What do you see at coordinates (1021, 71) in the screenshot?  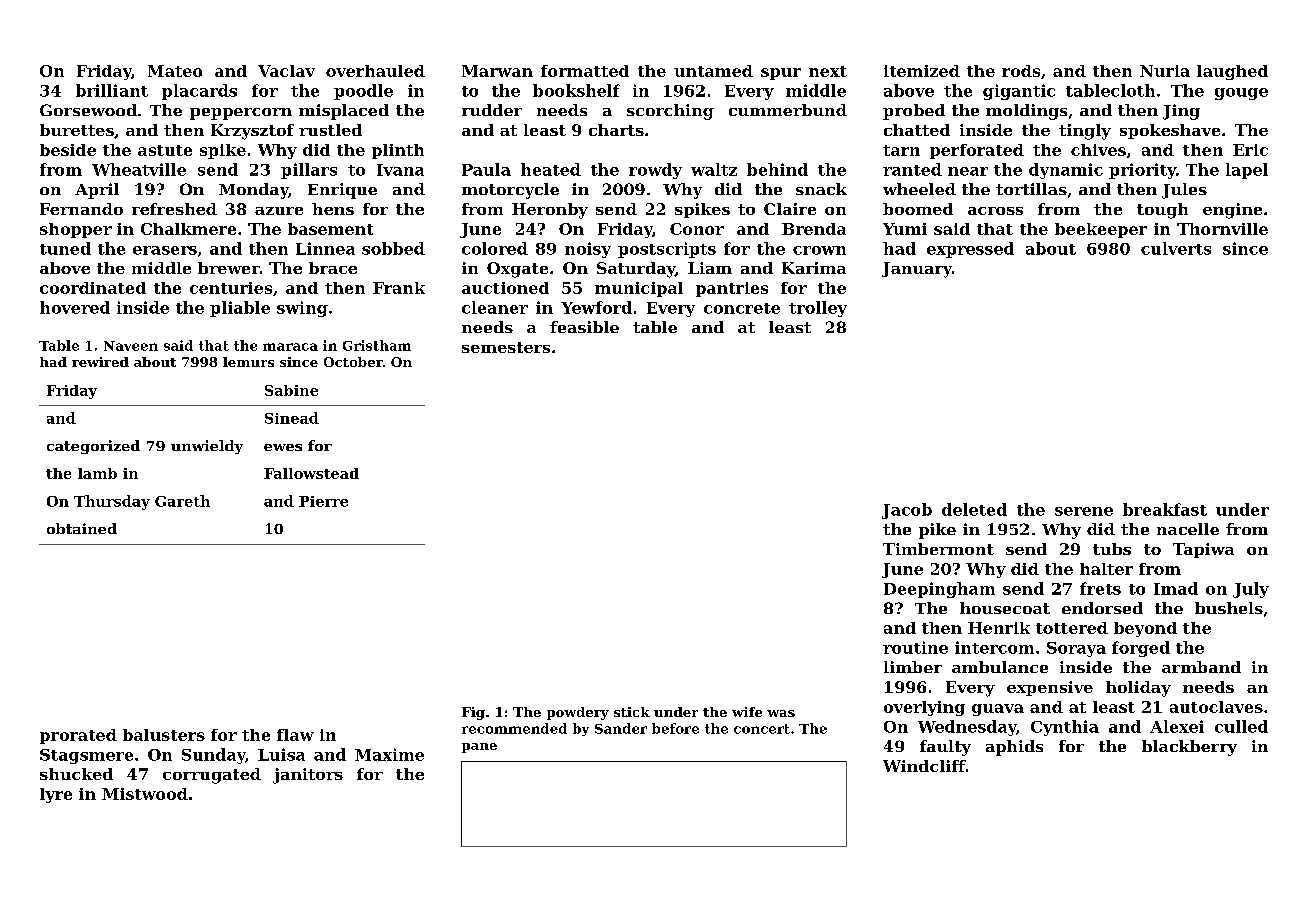 I see `rods` at bounding box center [1021, 71].
